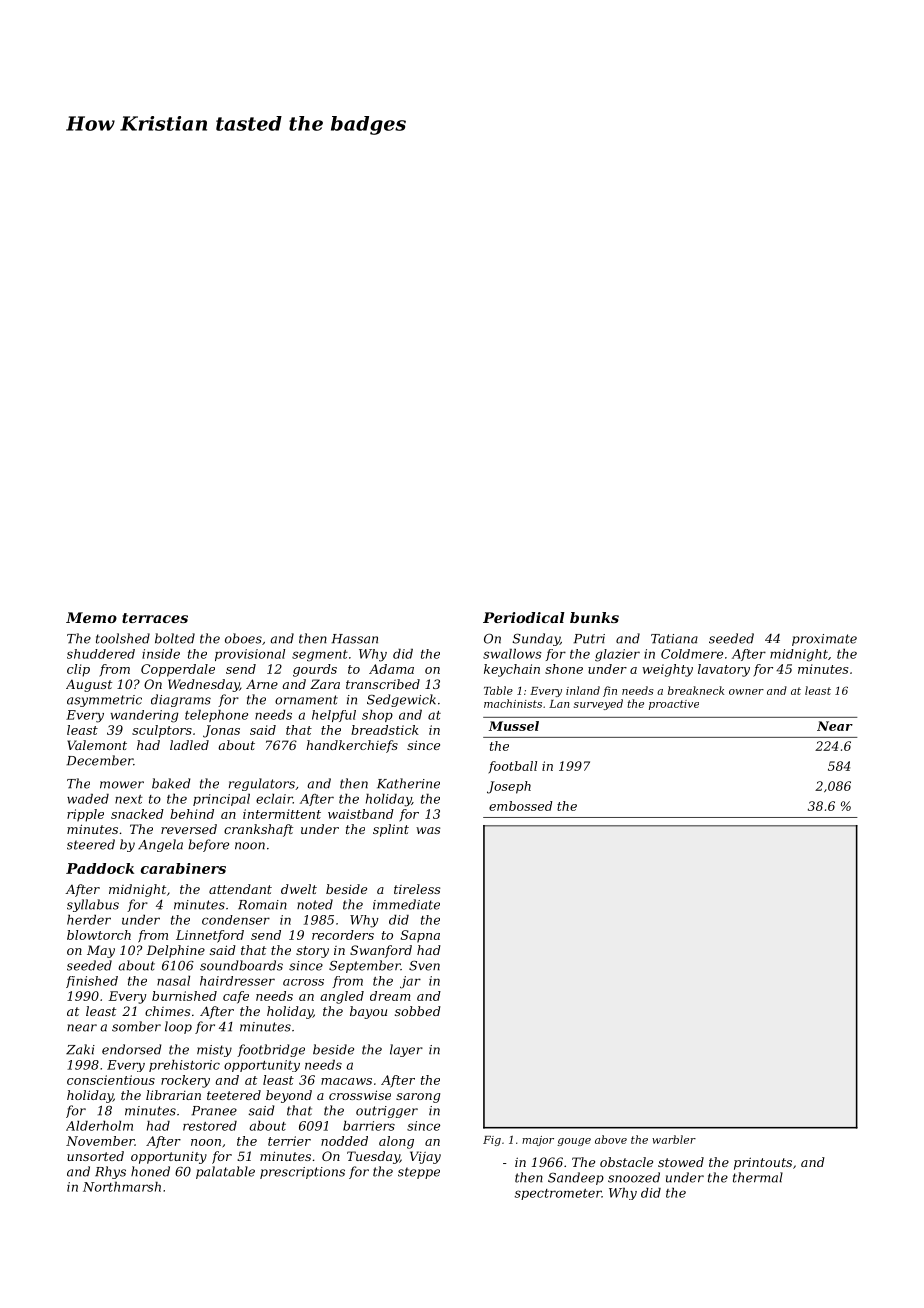 The width and height of the screenshot is (924, 1308). What do you see at coordinates (240, 889) in the screenshot?
I see `attendant` at bounding box center [240, 889].
